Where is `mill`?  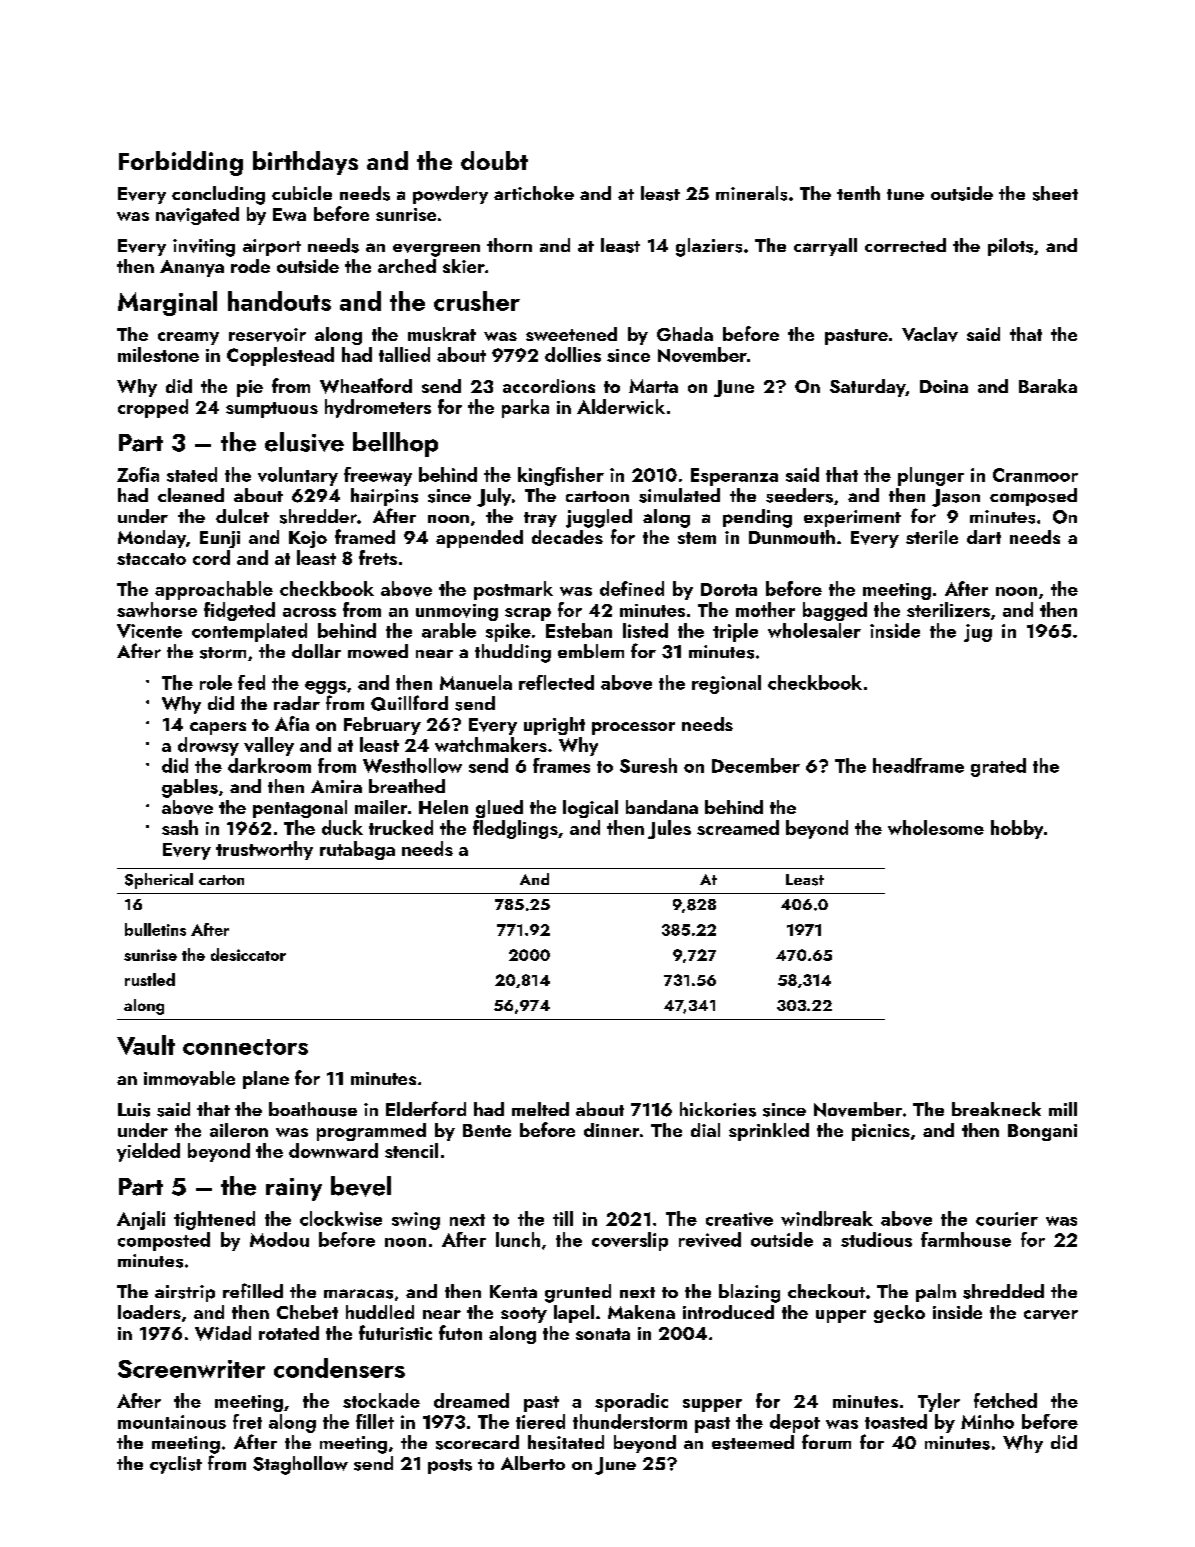
mill is located at coordinates (1063, 1109).
